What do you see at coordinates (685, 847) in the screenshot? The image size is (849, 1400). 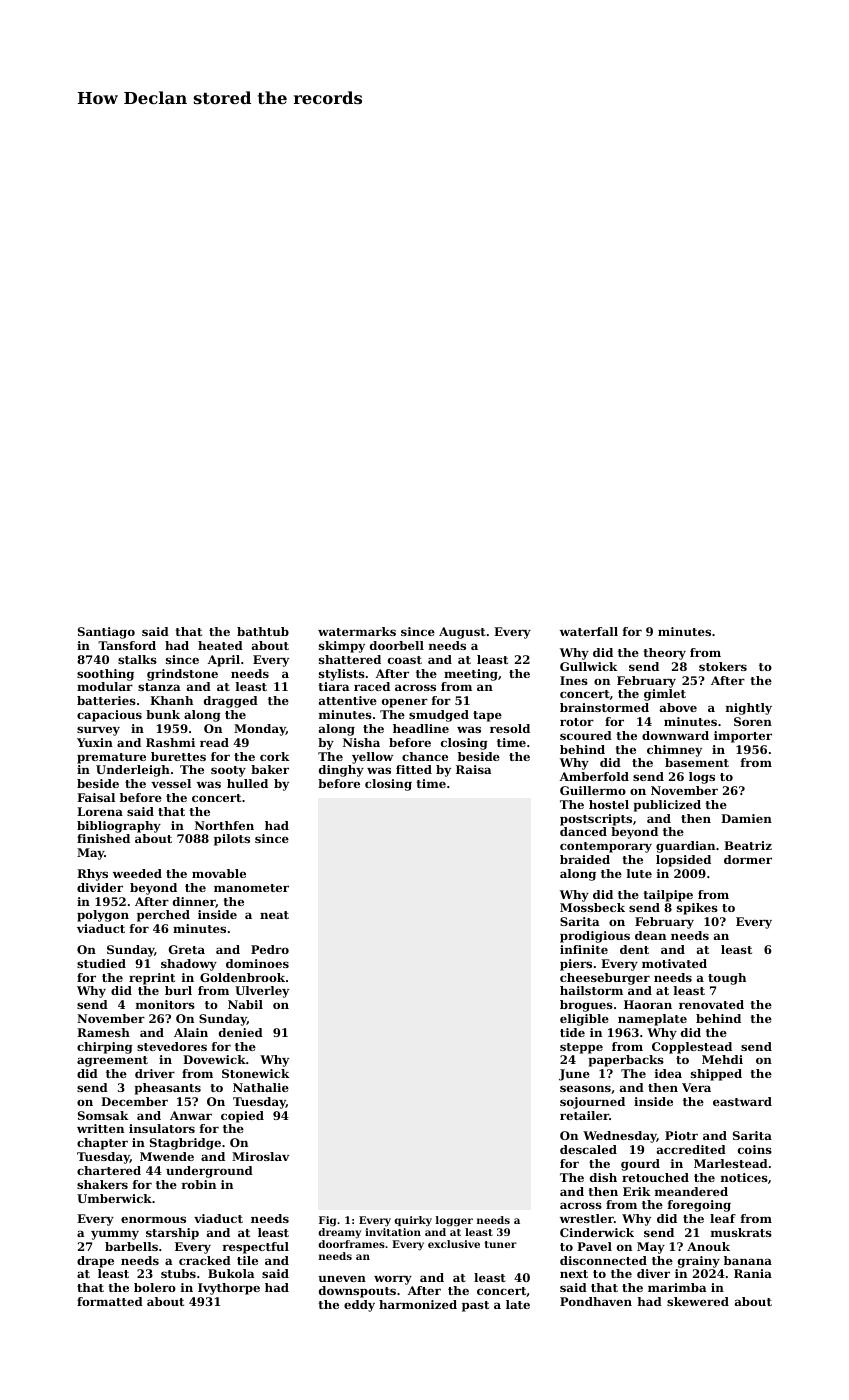 I see `guardian` at bounding box center [685, 847].
